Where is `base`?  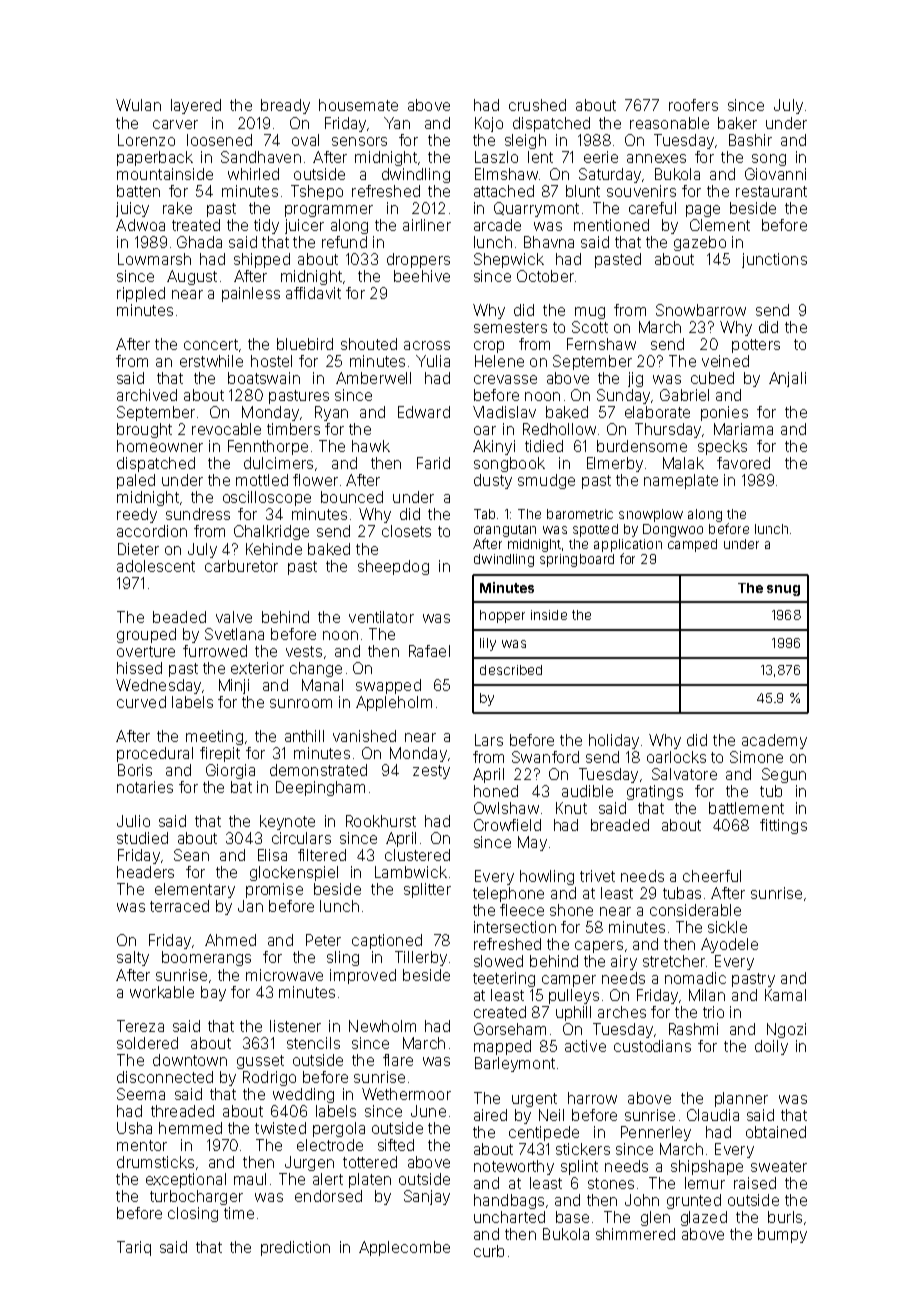
base is located at coordinates (572, 1217).
